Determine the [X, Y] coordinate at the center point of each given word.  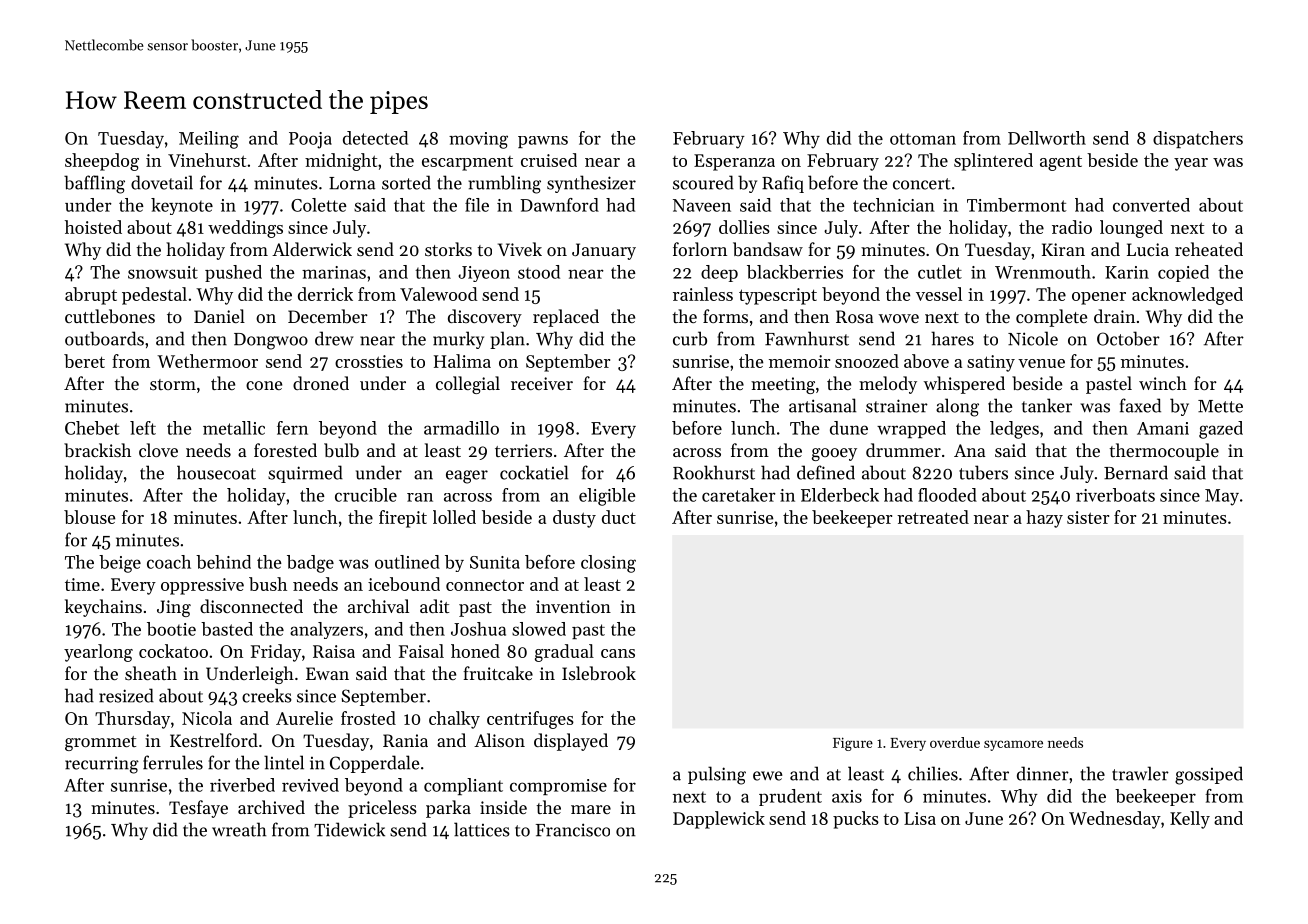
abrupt [91, 296]
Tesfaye [198, 809]
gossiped [1209, 775]
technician [894, 205]
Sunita [495, 562]
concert [922, 184]
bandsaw [768, 249]
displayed [571, 742]
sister [1088, 517]
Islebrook [599, 673]
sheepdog [102, 162]
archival [378, 606]
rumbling [504, 184]
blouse [90, 517]
